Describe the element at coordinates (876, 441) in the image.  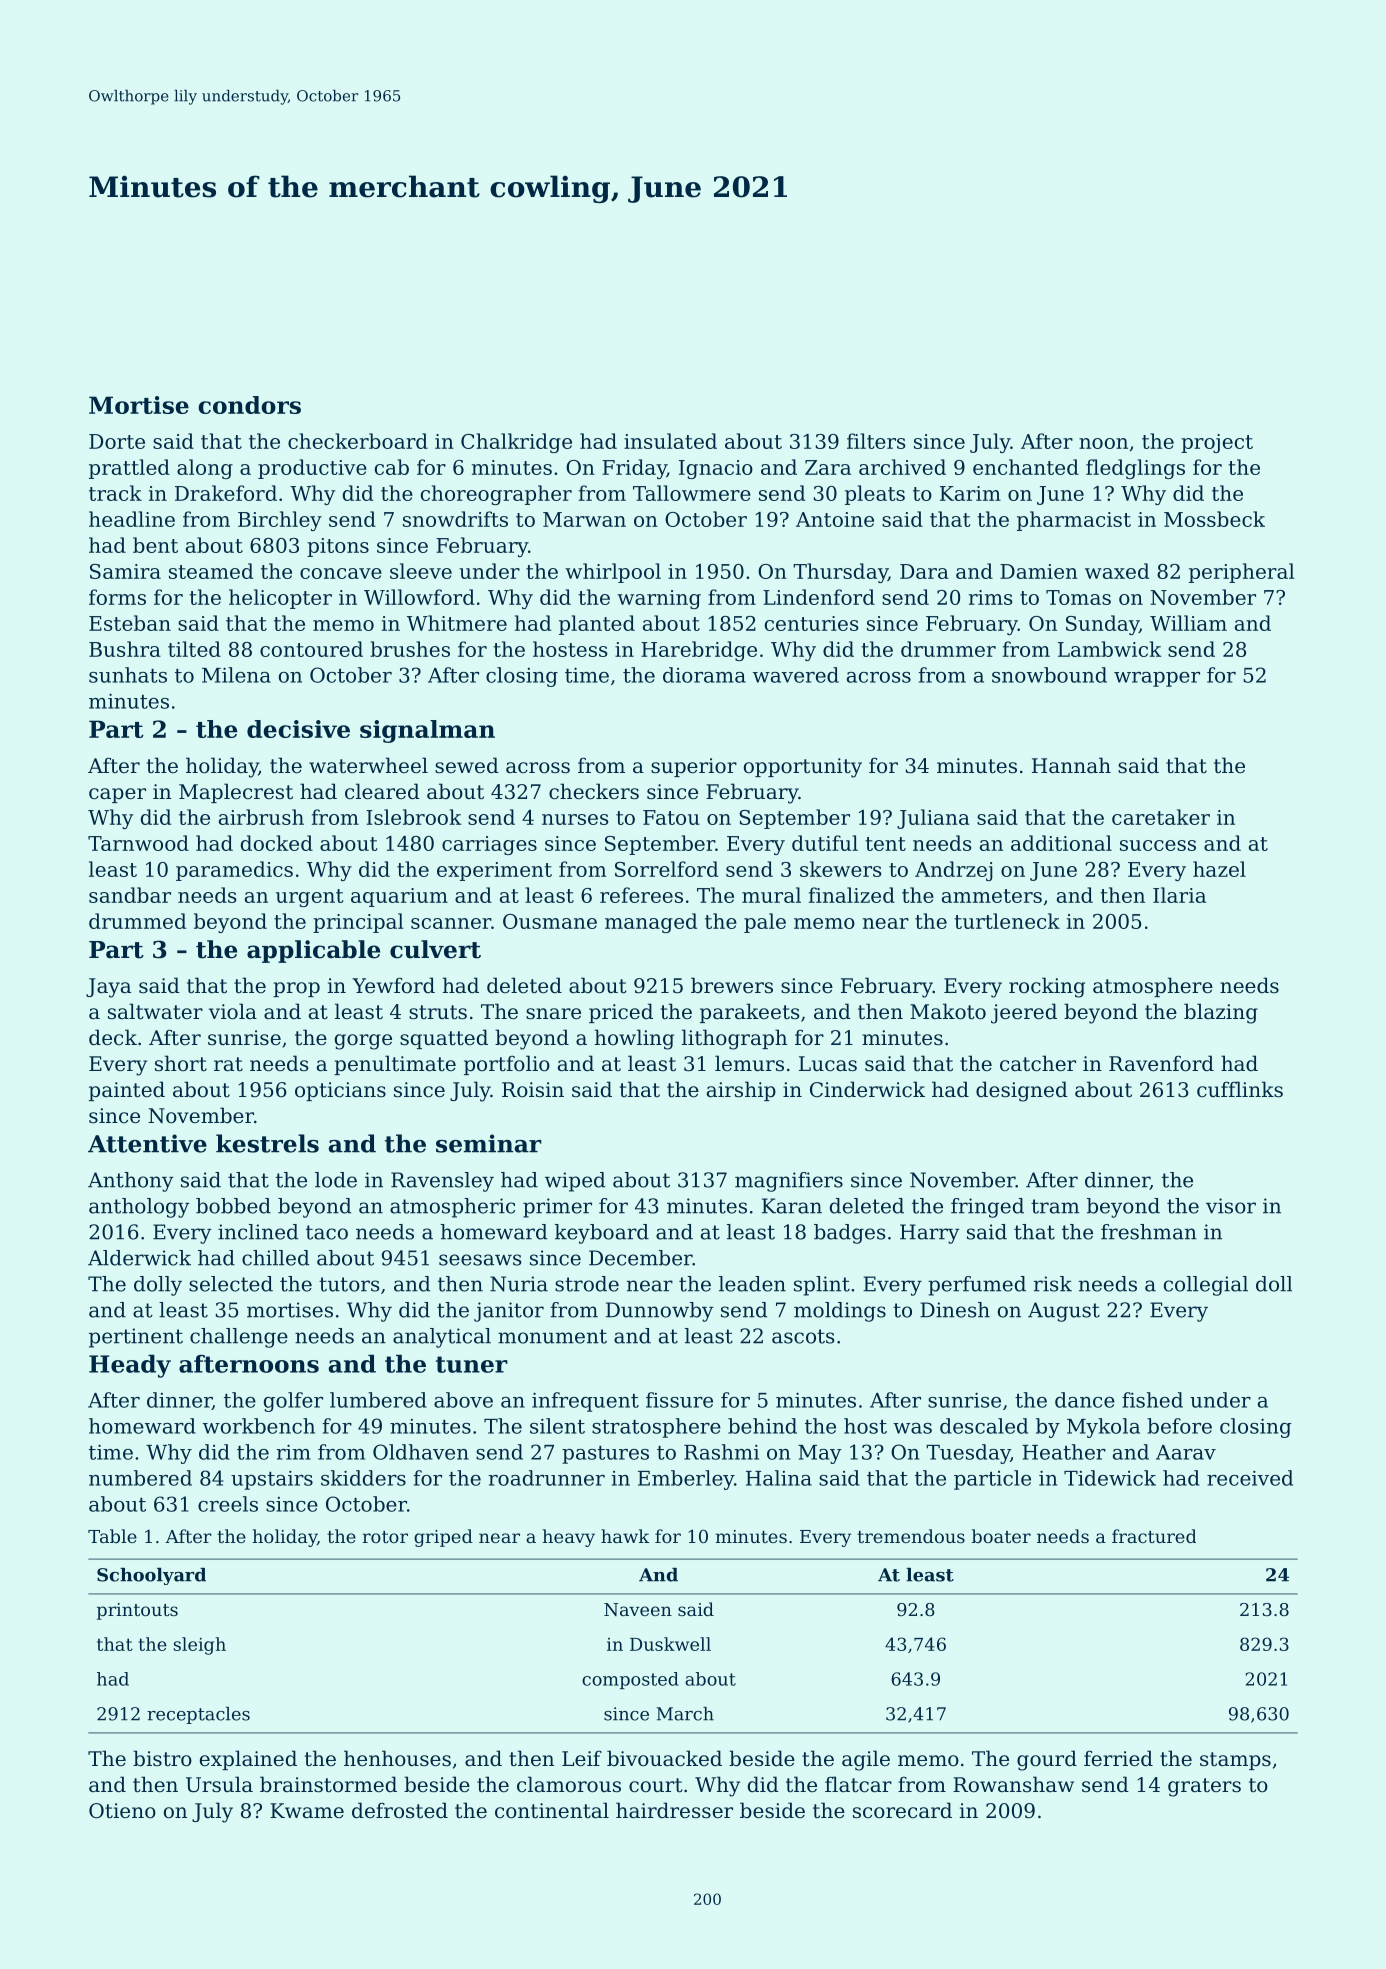
I see `filters` at that location.
